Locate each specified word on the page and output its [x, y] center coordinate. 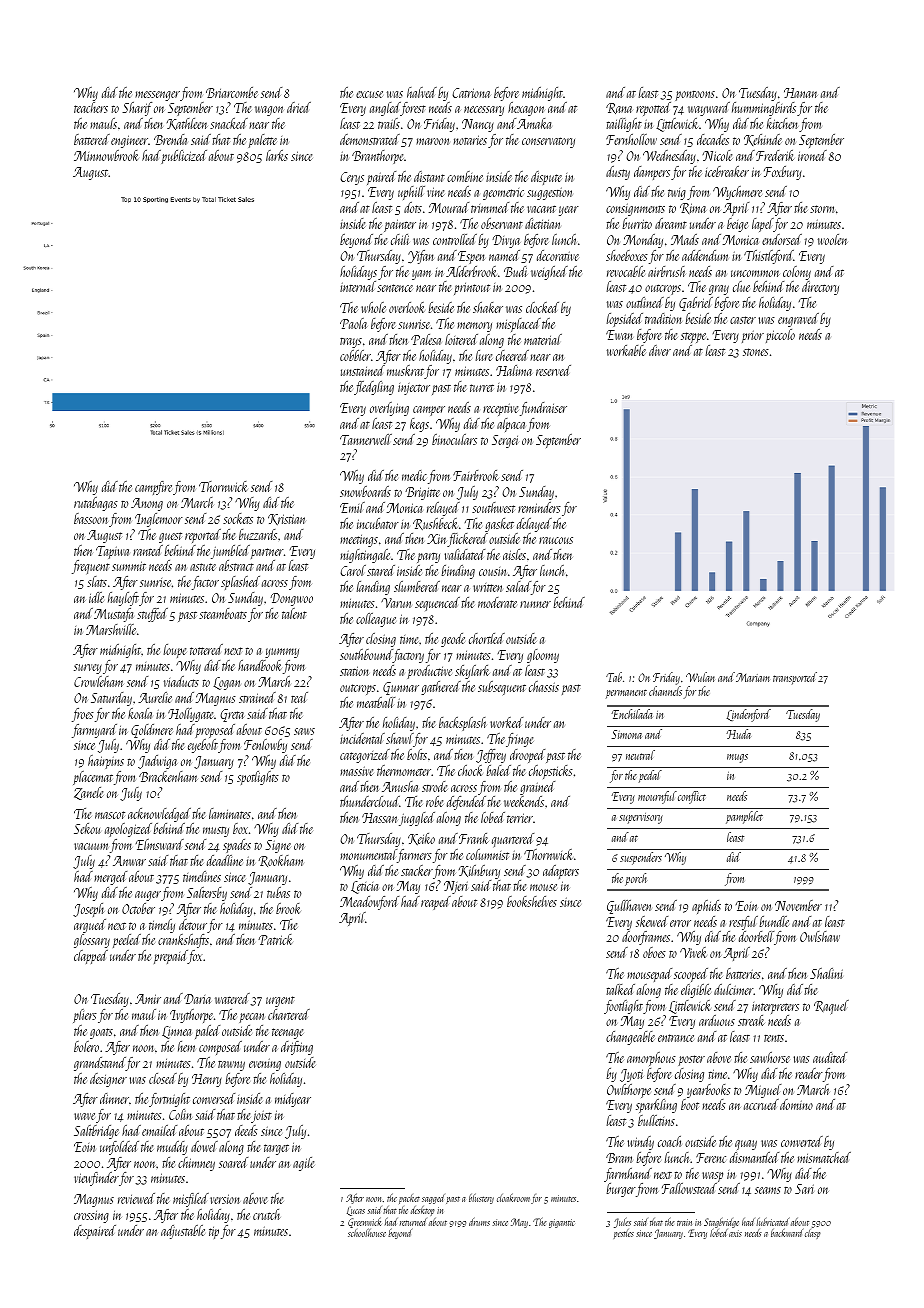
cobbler [355, 355]
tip [214, 1233]
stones [756, 352]
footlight [623, 1007]
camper [429, 411]
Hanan [801, 93]
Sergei [505, 441]
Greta [232, 715]
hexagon [526, 109]
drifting [297, 1048]
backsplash [462, 724]
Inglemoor [159, 520]
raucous [556, 540]
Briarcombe [232, 92]
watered [232, 998]
